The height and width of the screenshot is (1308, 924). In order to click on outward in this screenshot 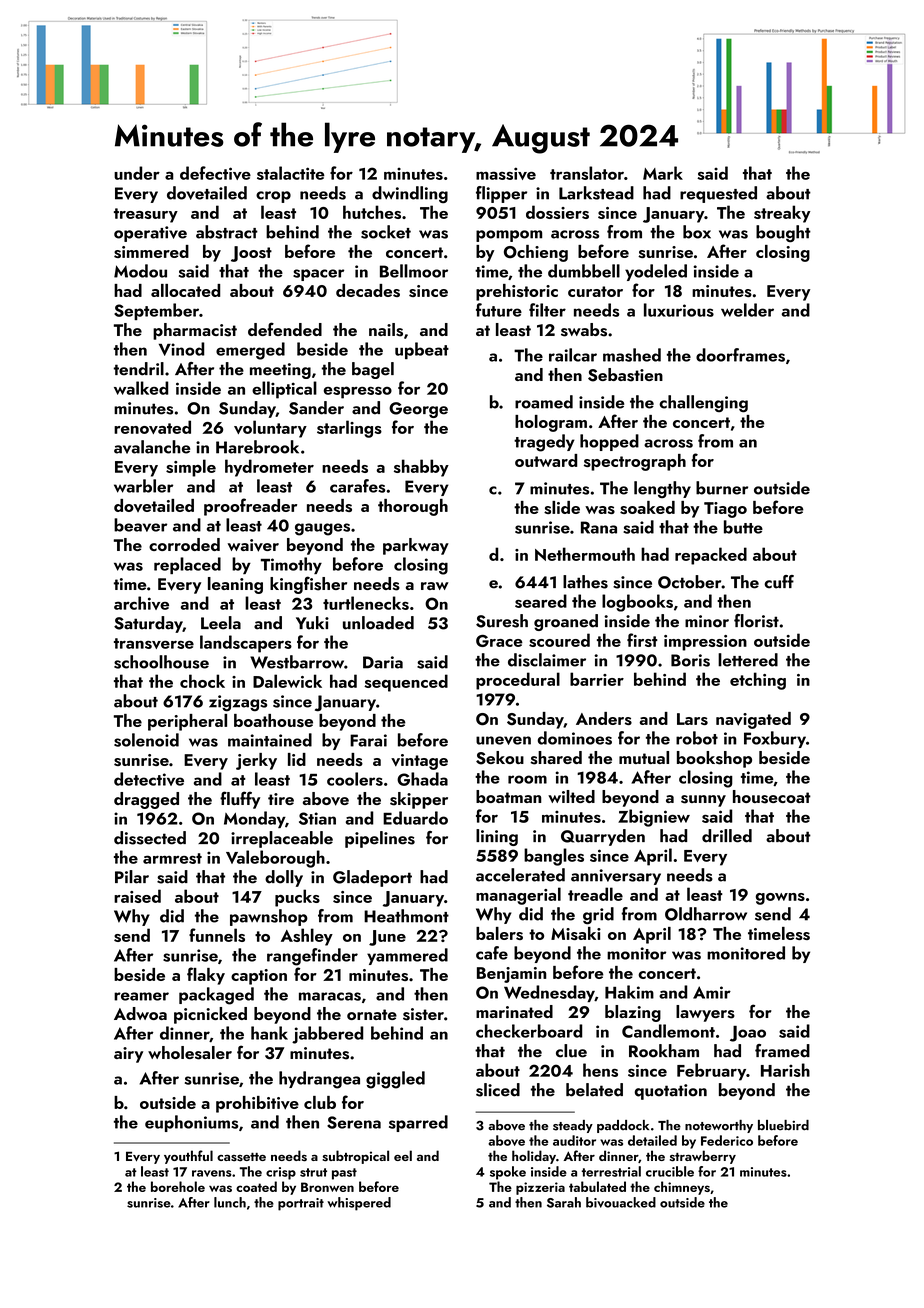, I will do `click(546, 460)`.
